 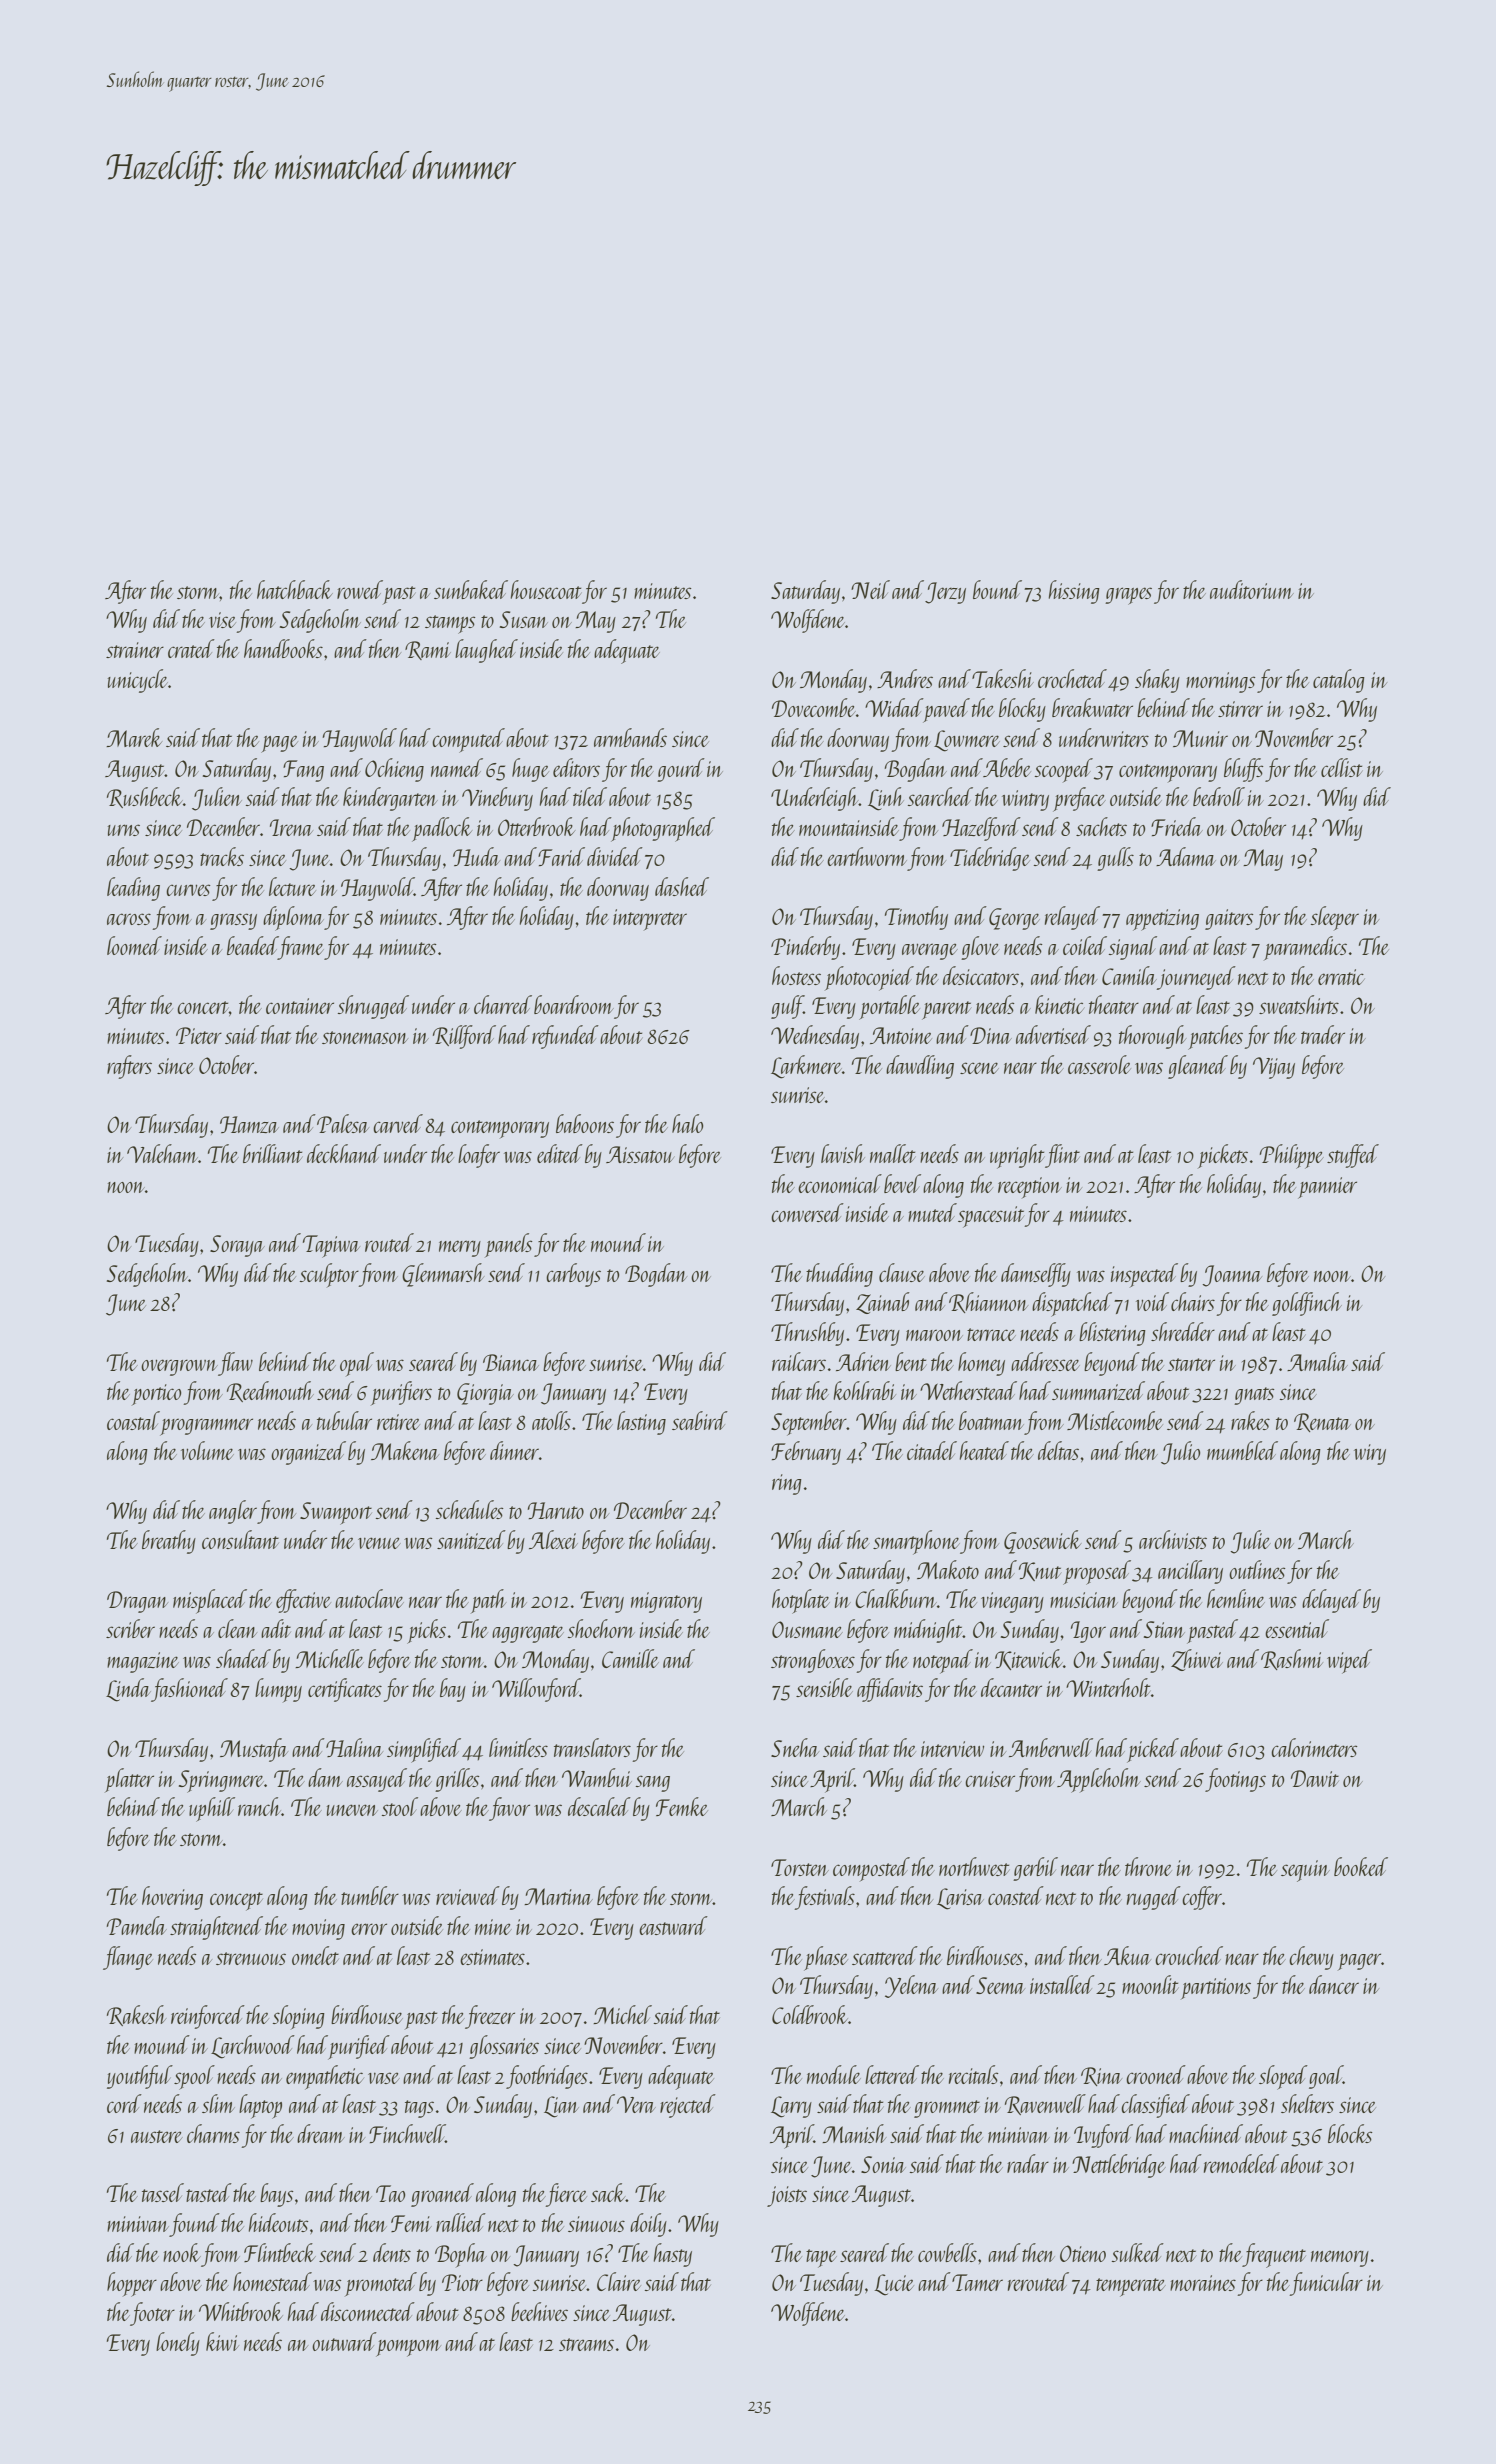 I want to click on reception, so click(x=1030, y=1187).
